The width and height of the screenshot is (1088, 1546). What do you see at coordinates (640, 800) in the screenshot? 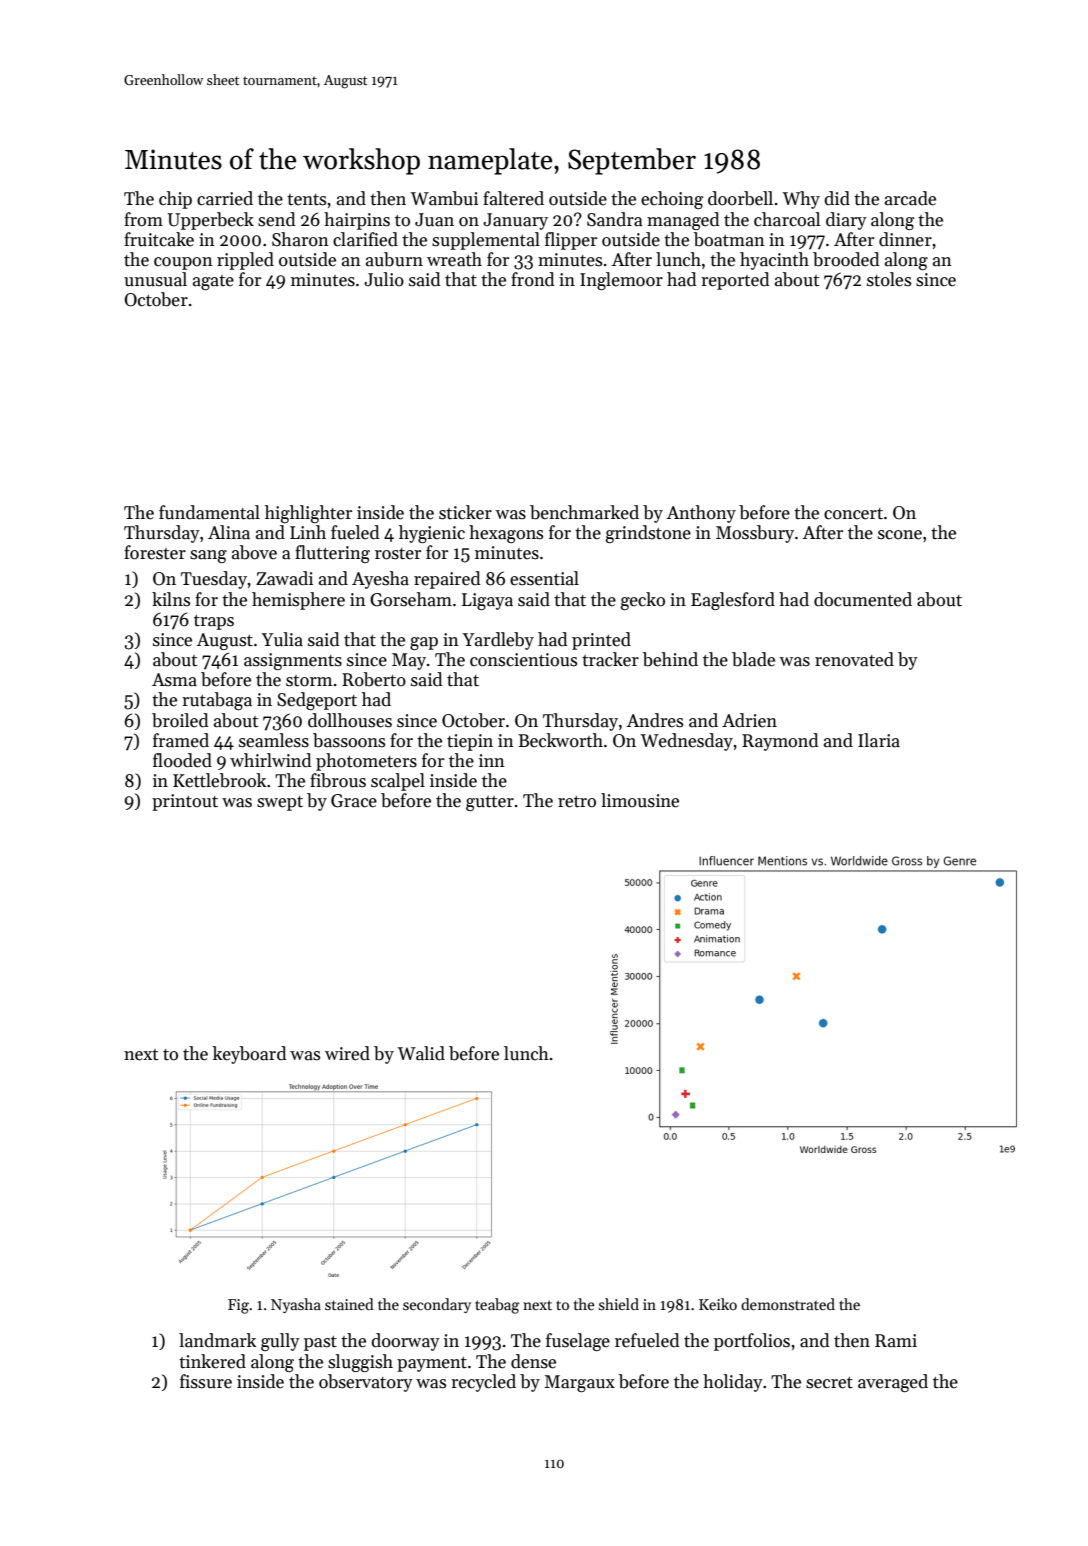
I see `limousine` at bounding box center [640, 800].
